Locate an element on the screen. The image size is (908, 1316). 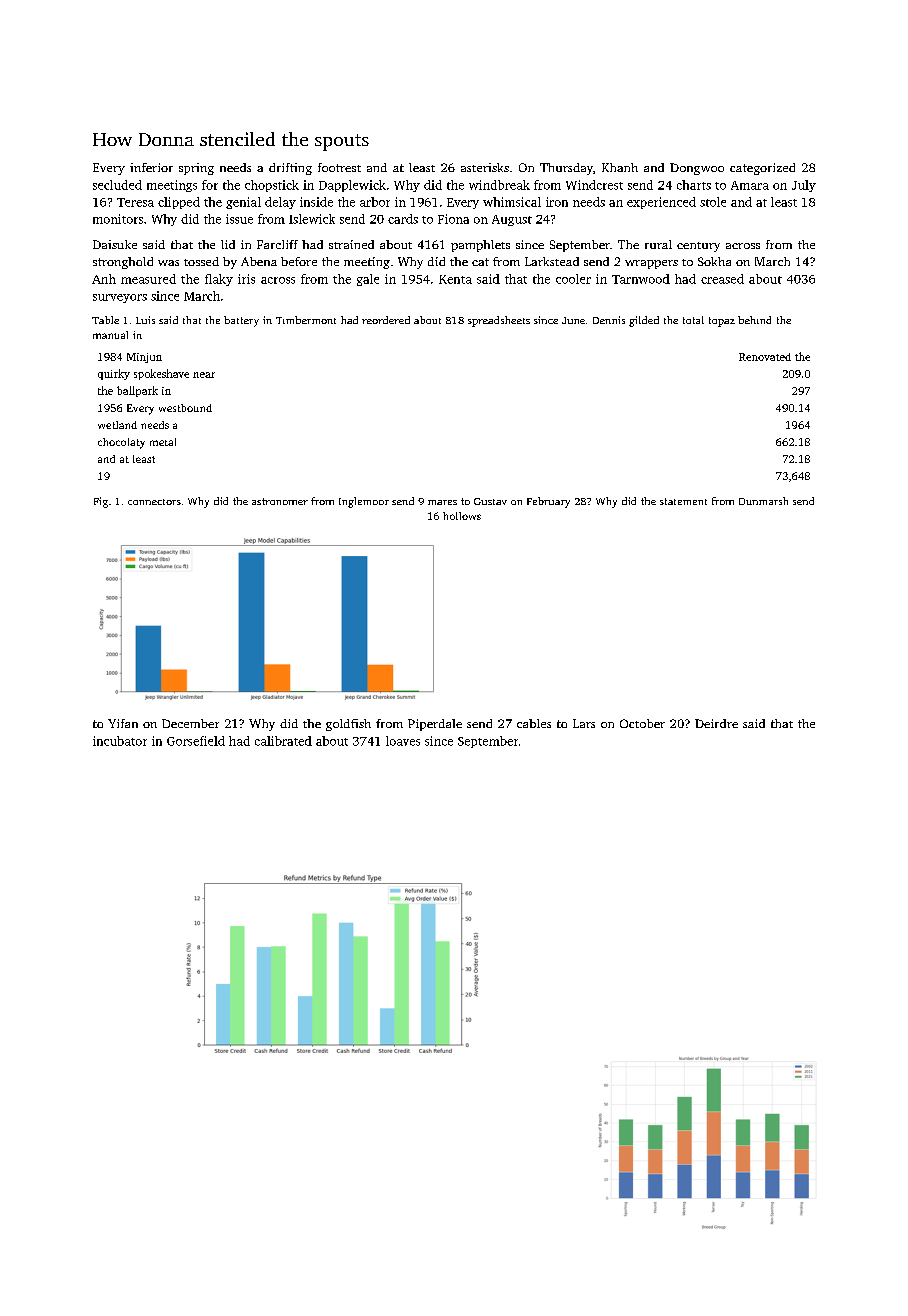
statement is located at coordinates (683, 501).
